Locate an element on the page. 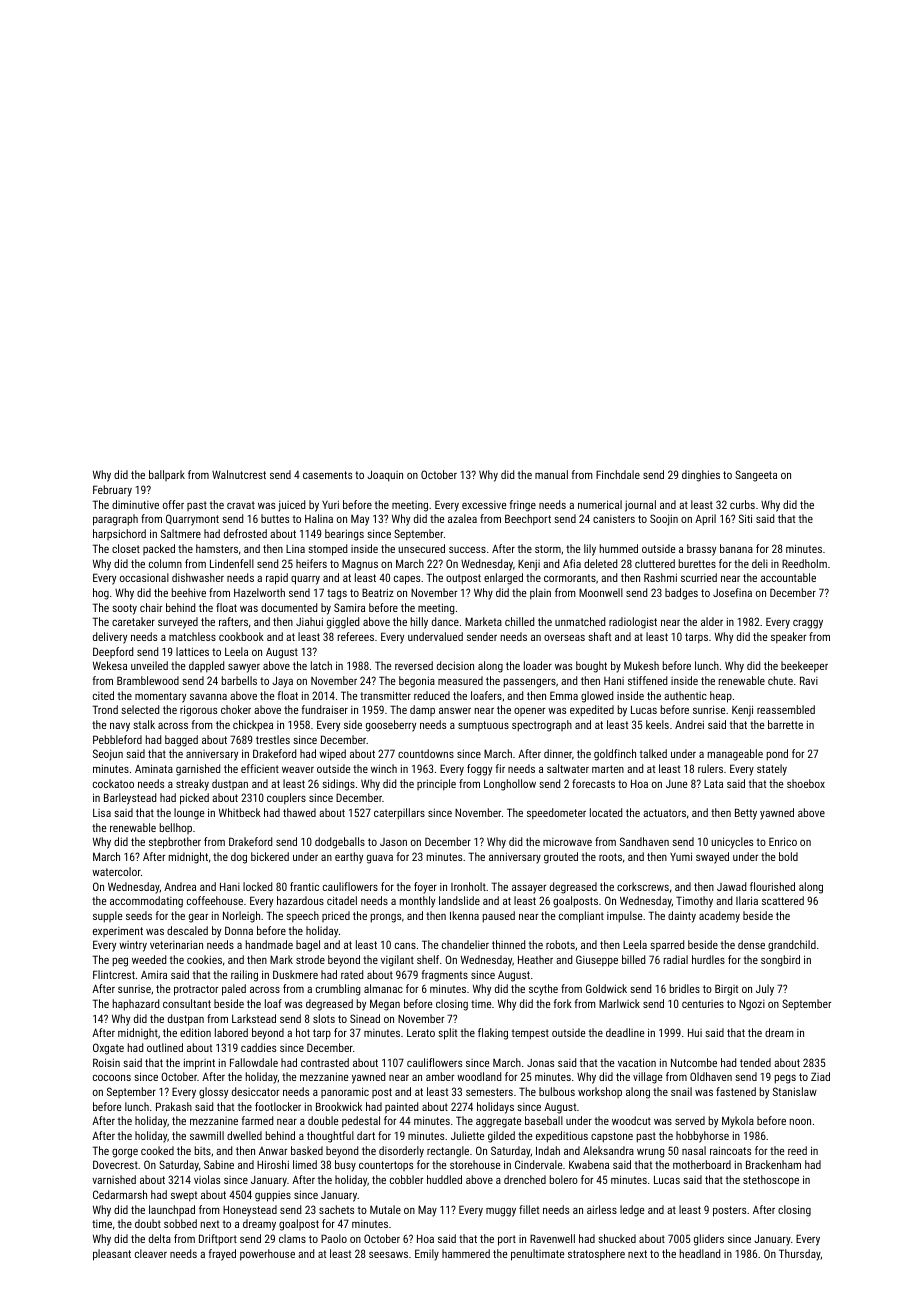  Jason is located at coordinates (393, 842).
